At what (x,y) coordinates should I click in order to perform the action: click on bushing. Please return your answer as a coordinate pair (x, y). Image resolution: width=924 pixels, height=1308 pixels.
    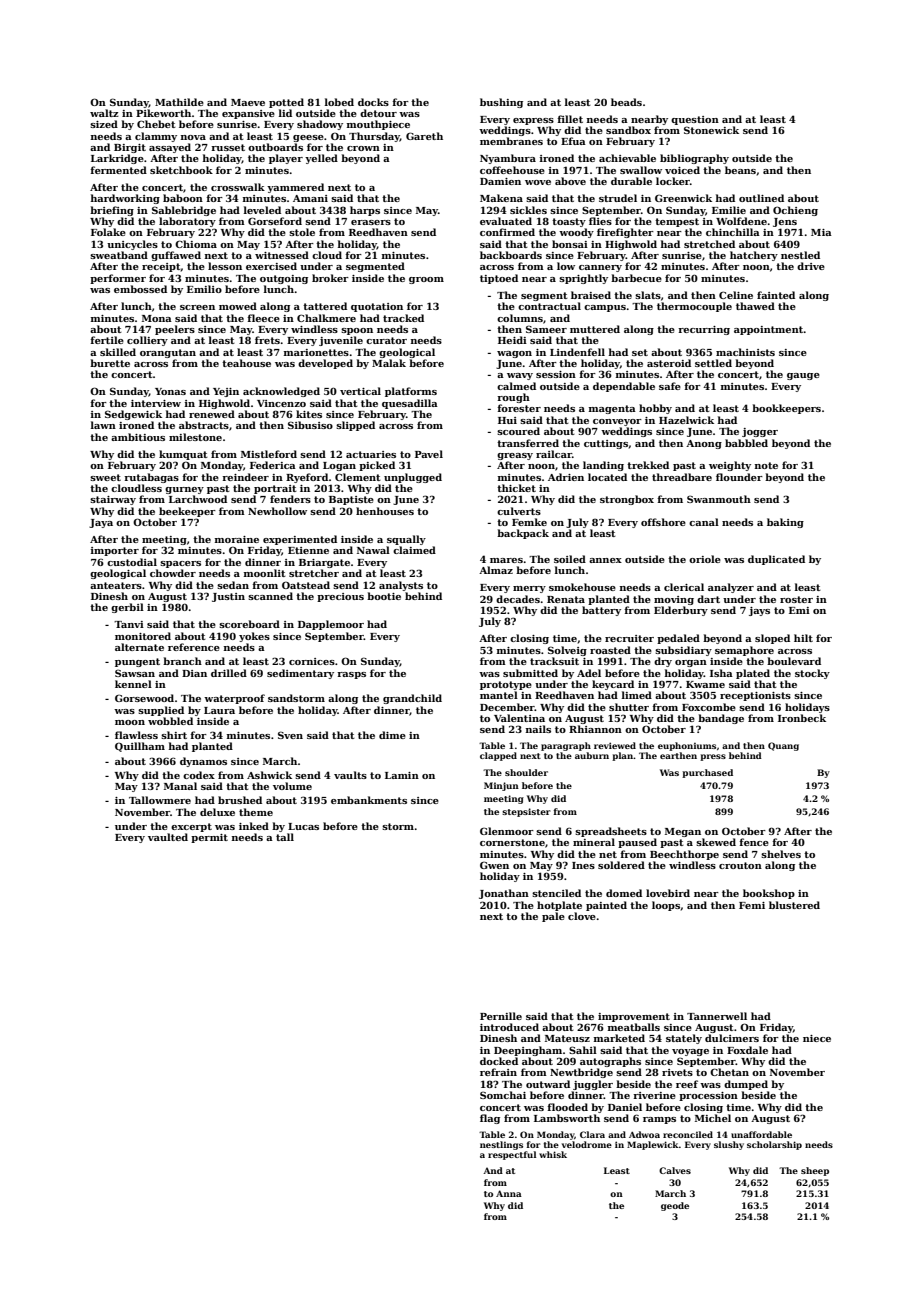
    Looking at the image, I should click on (501, 103).
